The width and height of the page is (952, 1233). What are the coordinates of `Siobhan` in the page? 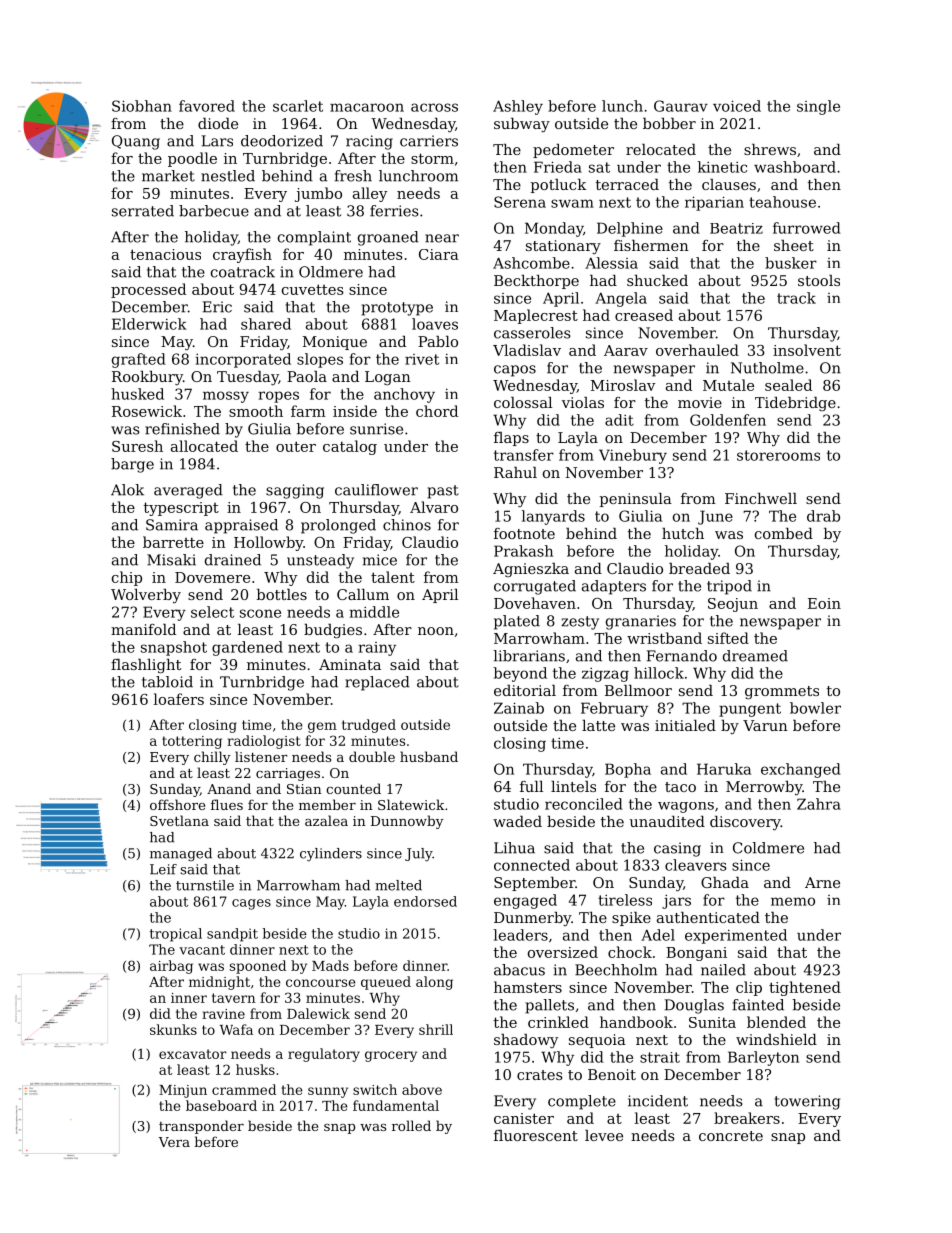 It's located at (142, 106).
